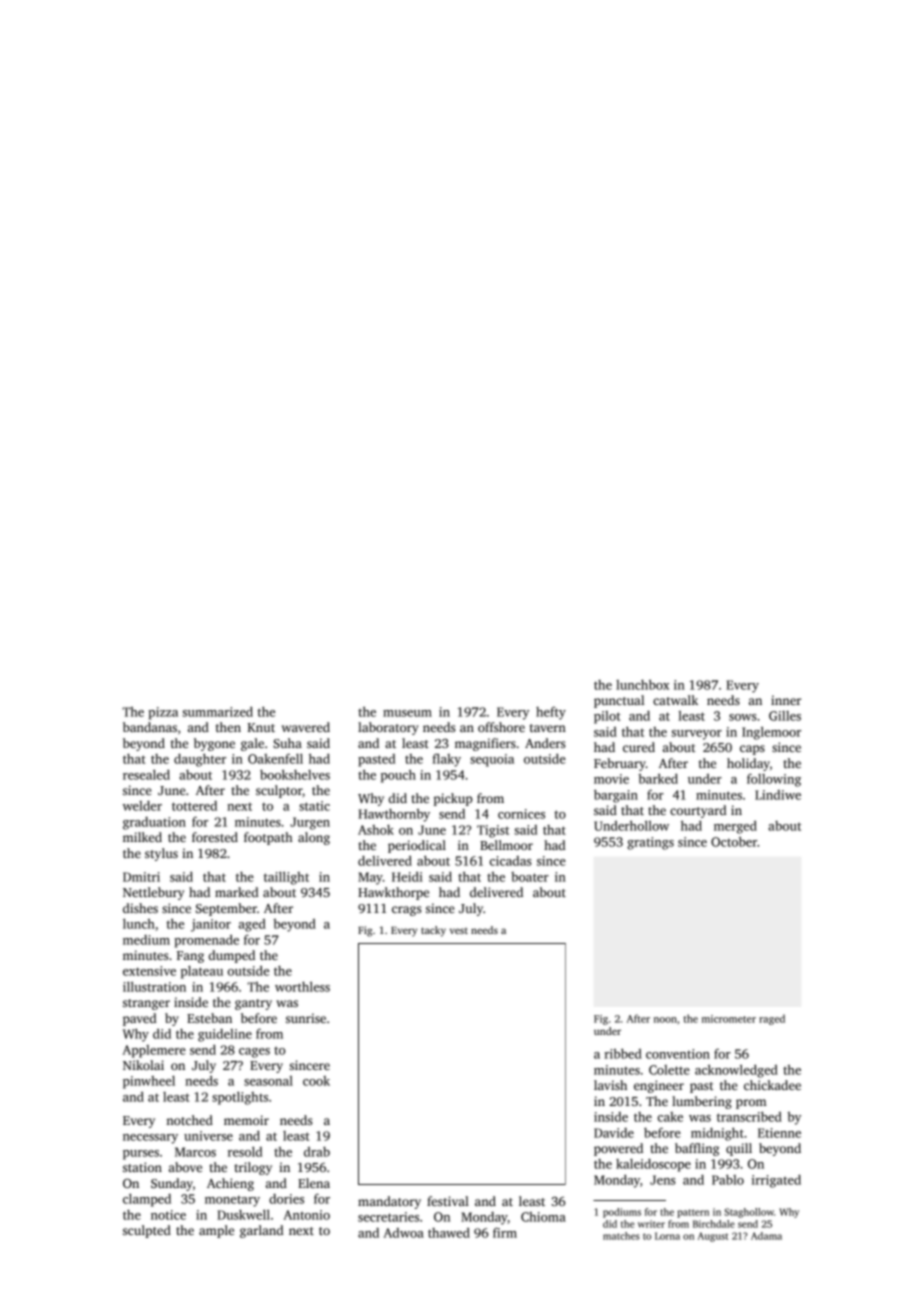 This screenshot has width=924, height=1308. What do you see at coordinates (150, 727) in the screenshot?
I see `bandanas` at bounding box center [150, 727].
